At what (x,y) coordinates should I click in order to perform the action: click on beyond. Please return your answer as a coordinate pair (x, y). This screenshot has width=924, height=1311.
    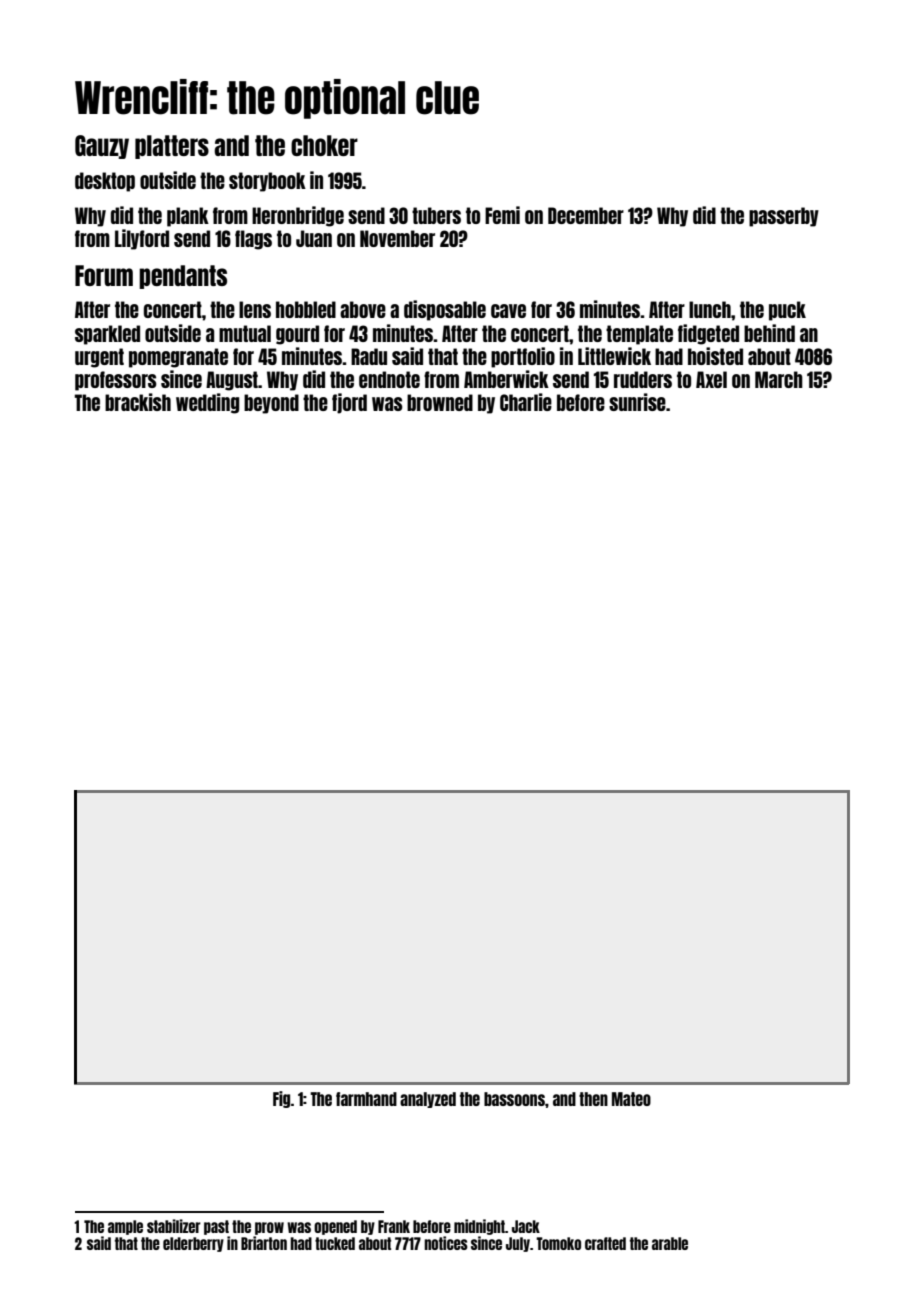
    Looking at the image, I should click on (271, 404).
